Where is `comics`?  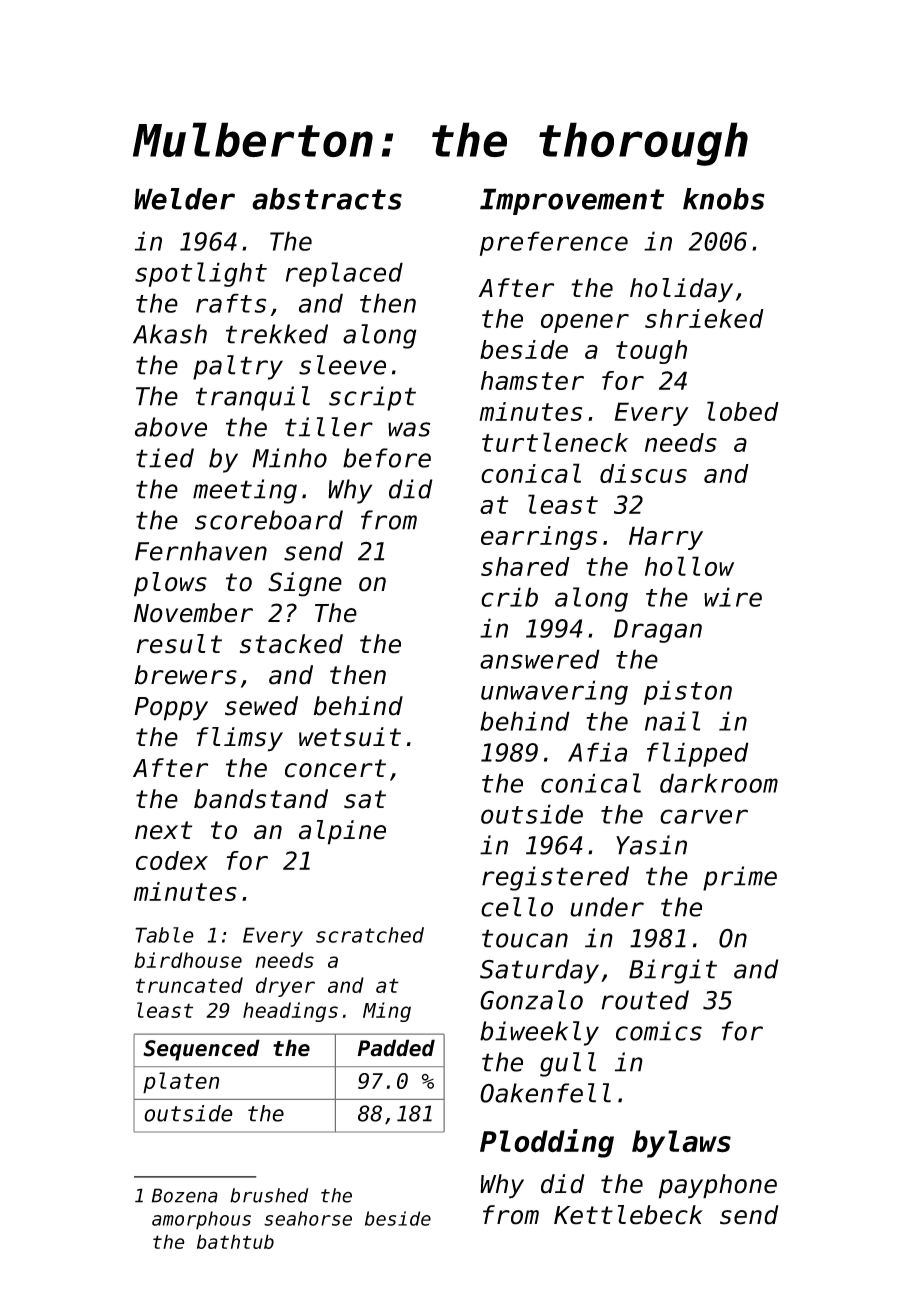 comics is located at coordinates (659, 1031).
